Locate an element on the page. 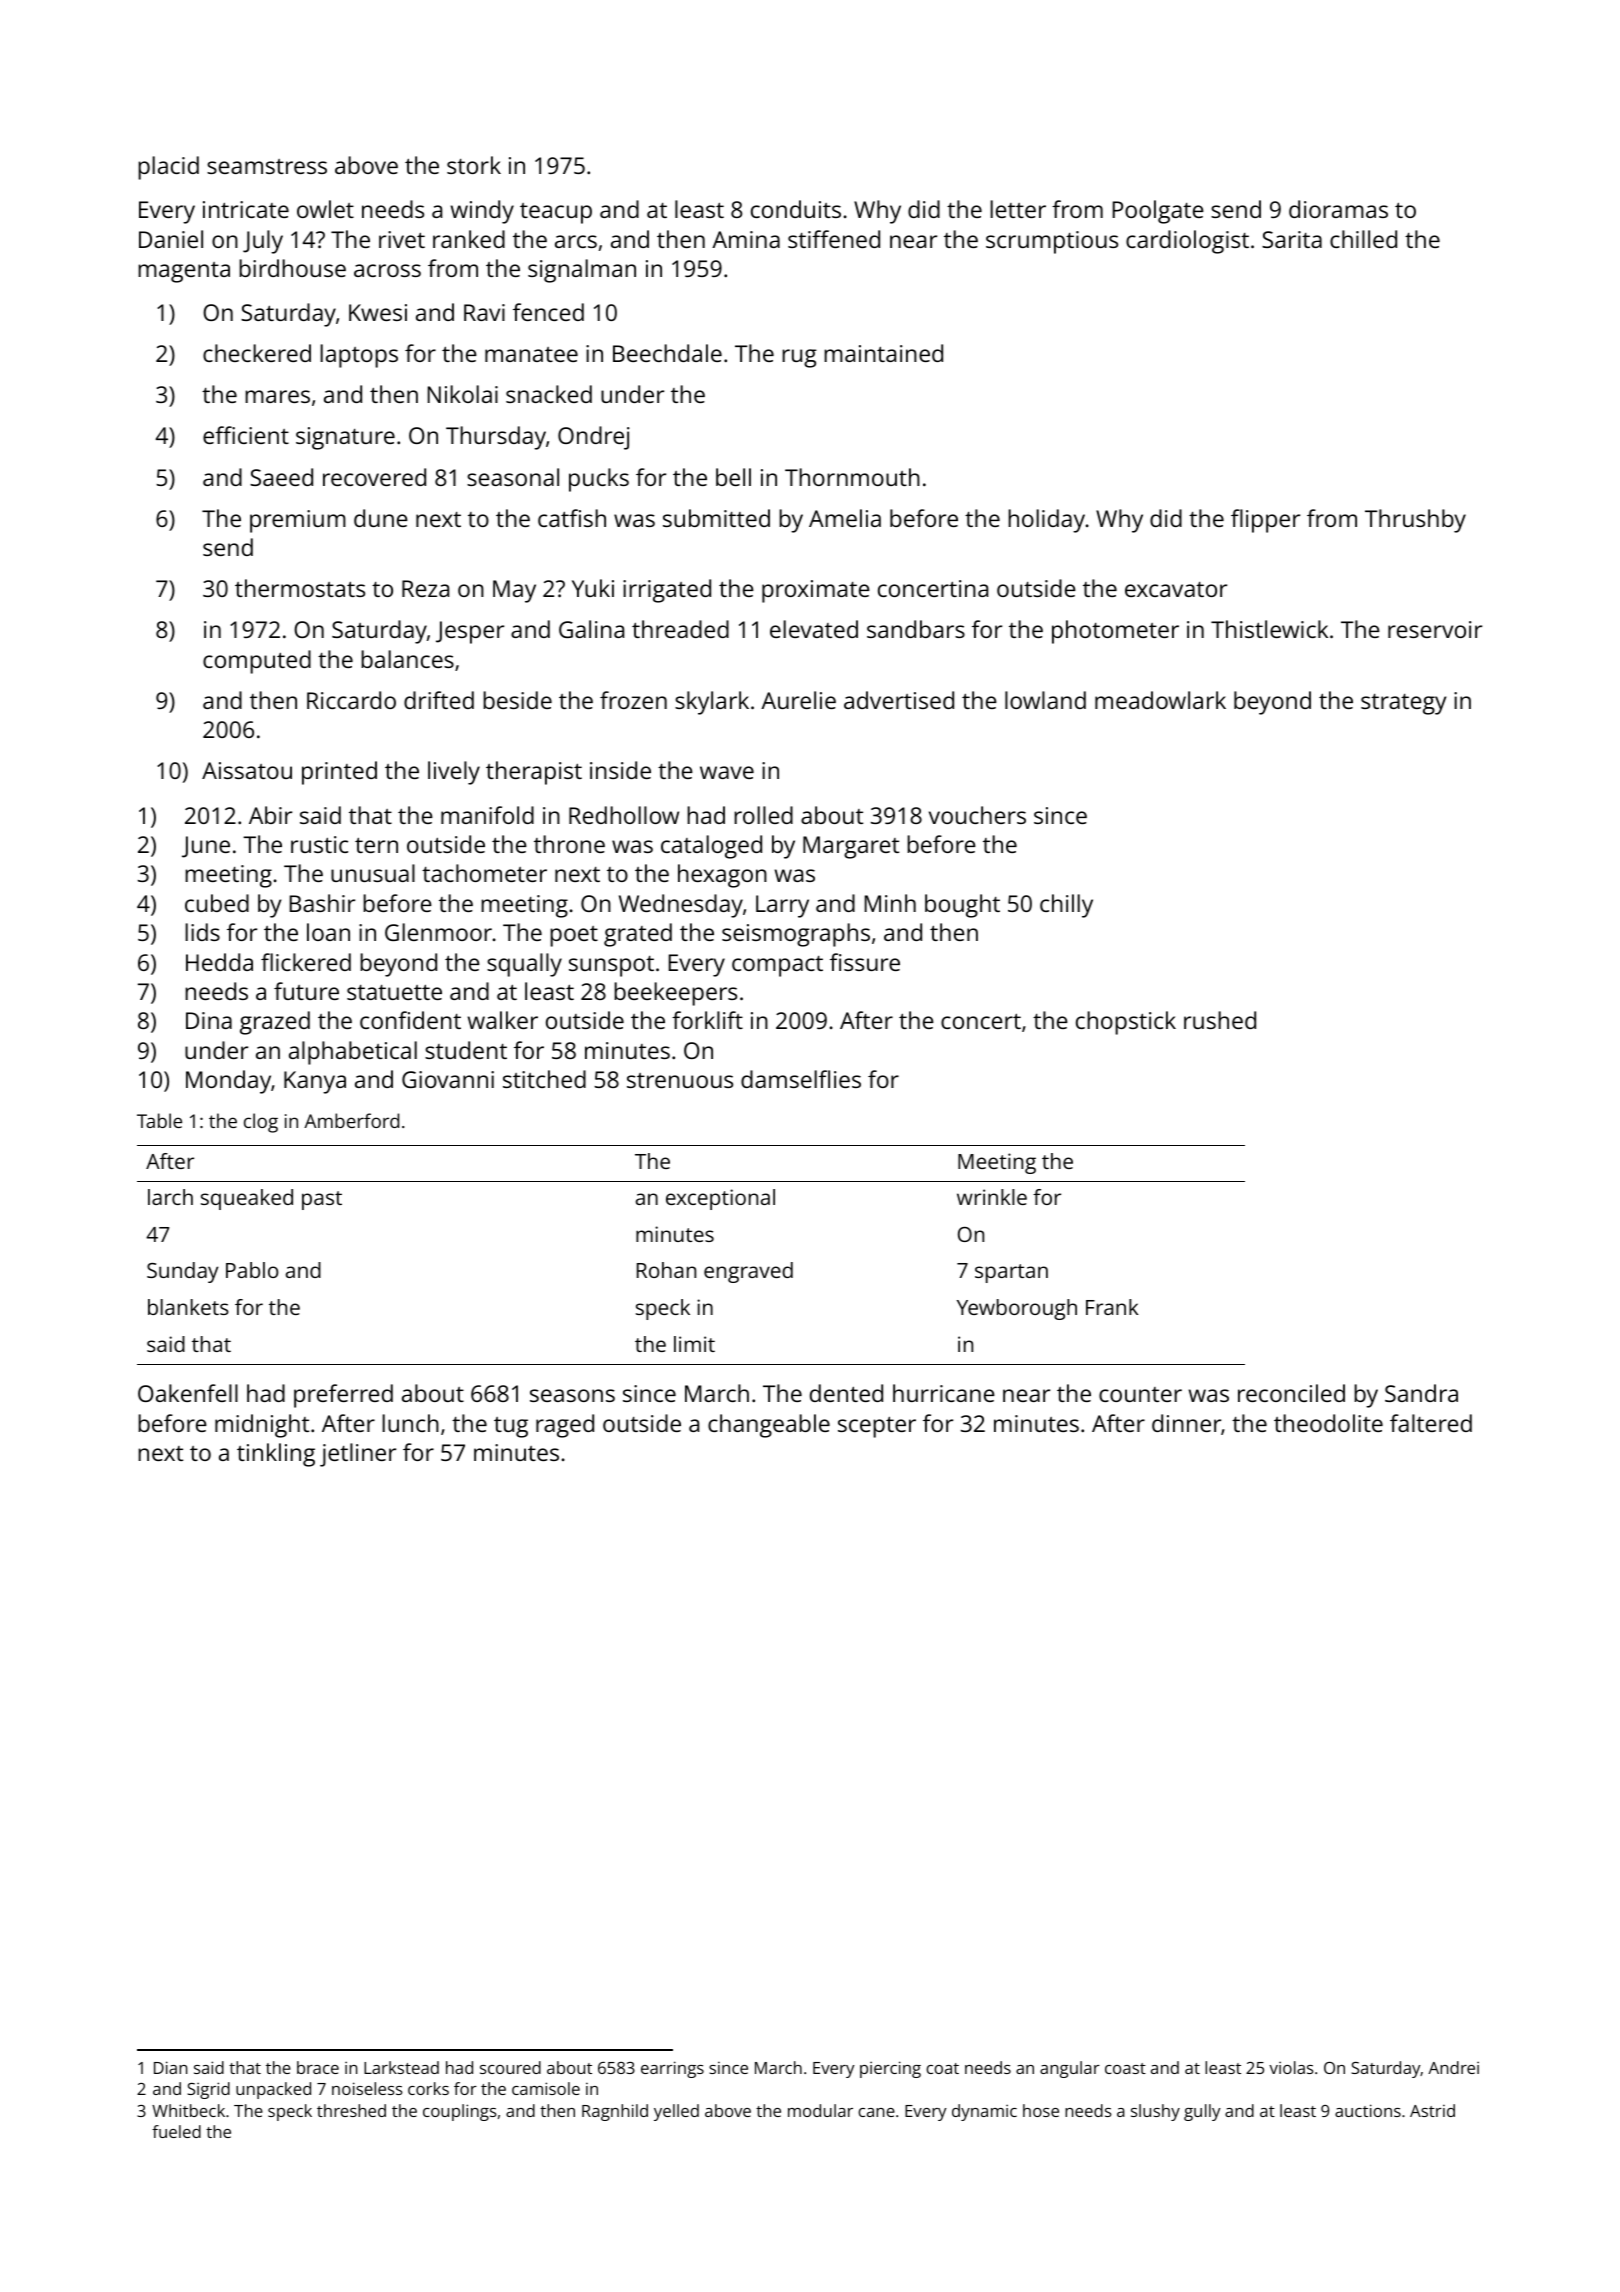 The width and height of the document is (1620, 2292). theodolite is located at coordinates (1328, 1423).
